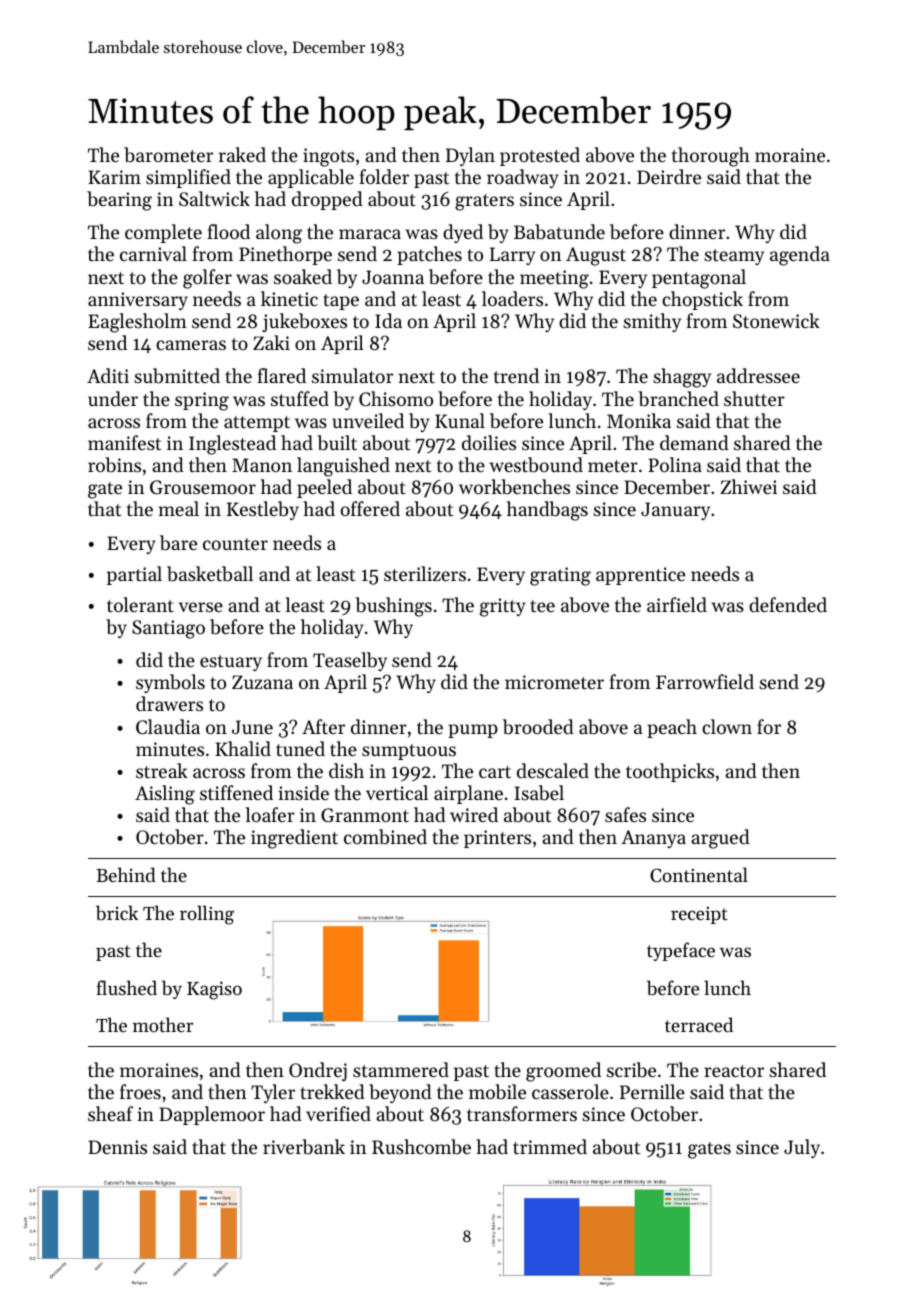  Describe the element at coordinates (114, 177) in the document. I see `Karim` at that location.
